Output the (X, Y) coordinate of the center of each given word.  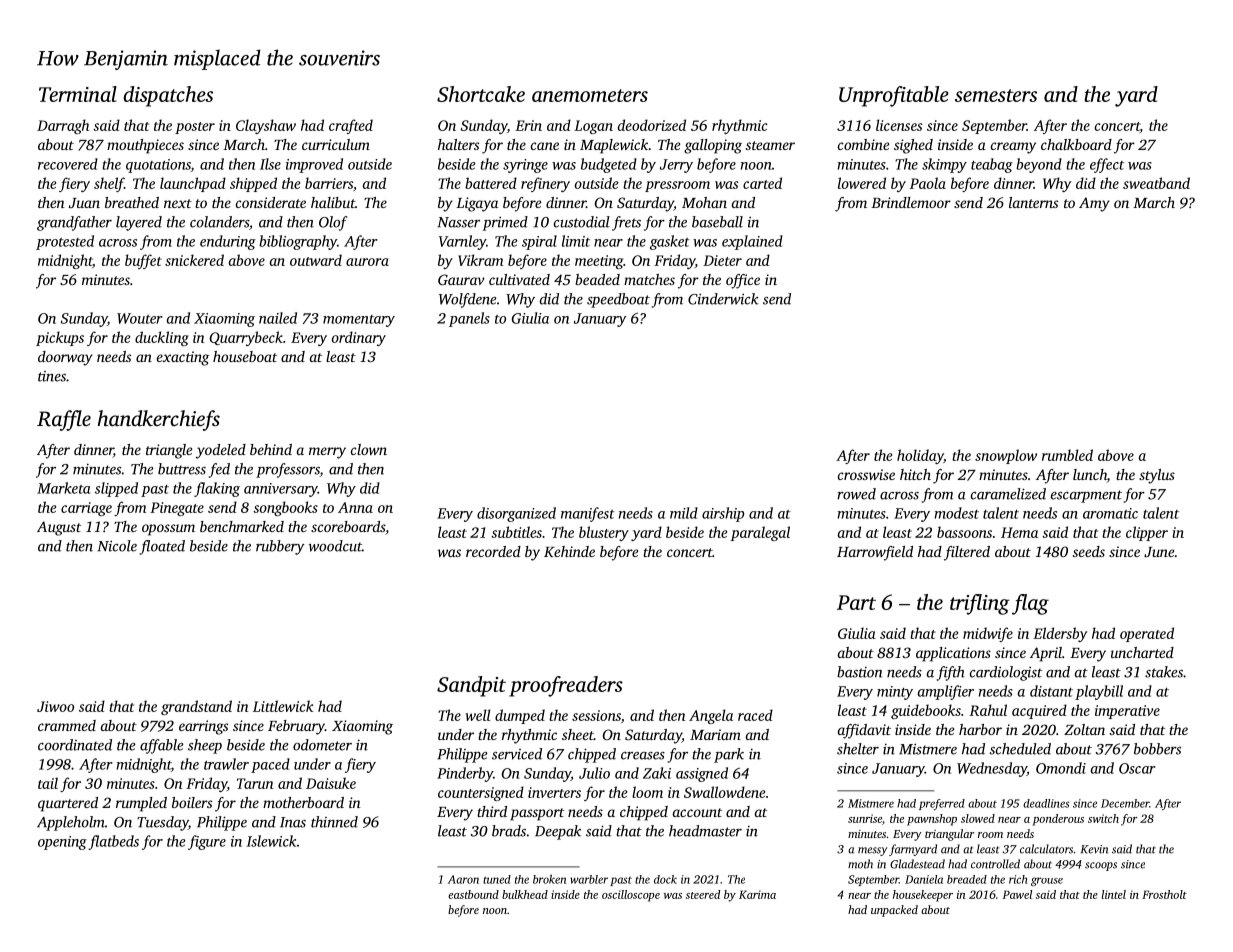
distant (1051, 691)
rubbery (280, 547)
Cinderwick (723, 299)
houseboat (245, 356)
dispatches (168, 96)
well (478, 715)
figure (207, 842)
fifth (950, 673)
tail (48, 783)
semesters (996, 95)
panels (469, 319)
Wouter (140, 318)
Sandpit (471, 686)
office (743, 281)
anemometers (590, 95)
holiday (920, 456)
